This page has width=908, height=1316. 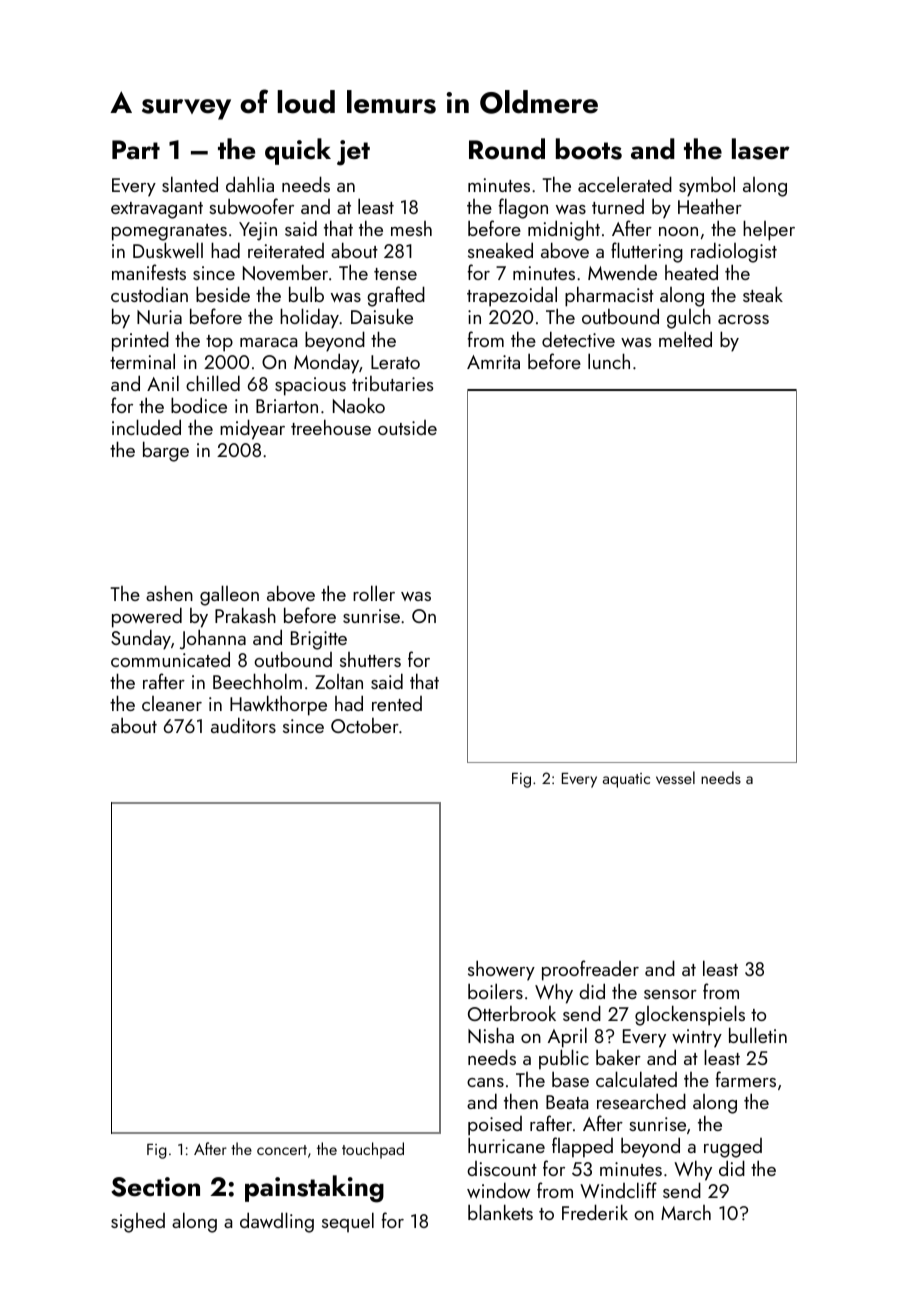 I want to click on boilers, so click(x=495, y=991).
